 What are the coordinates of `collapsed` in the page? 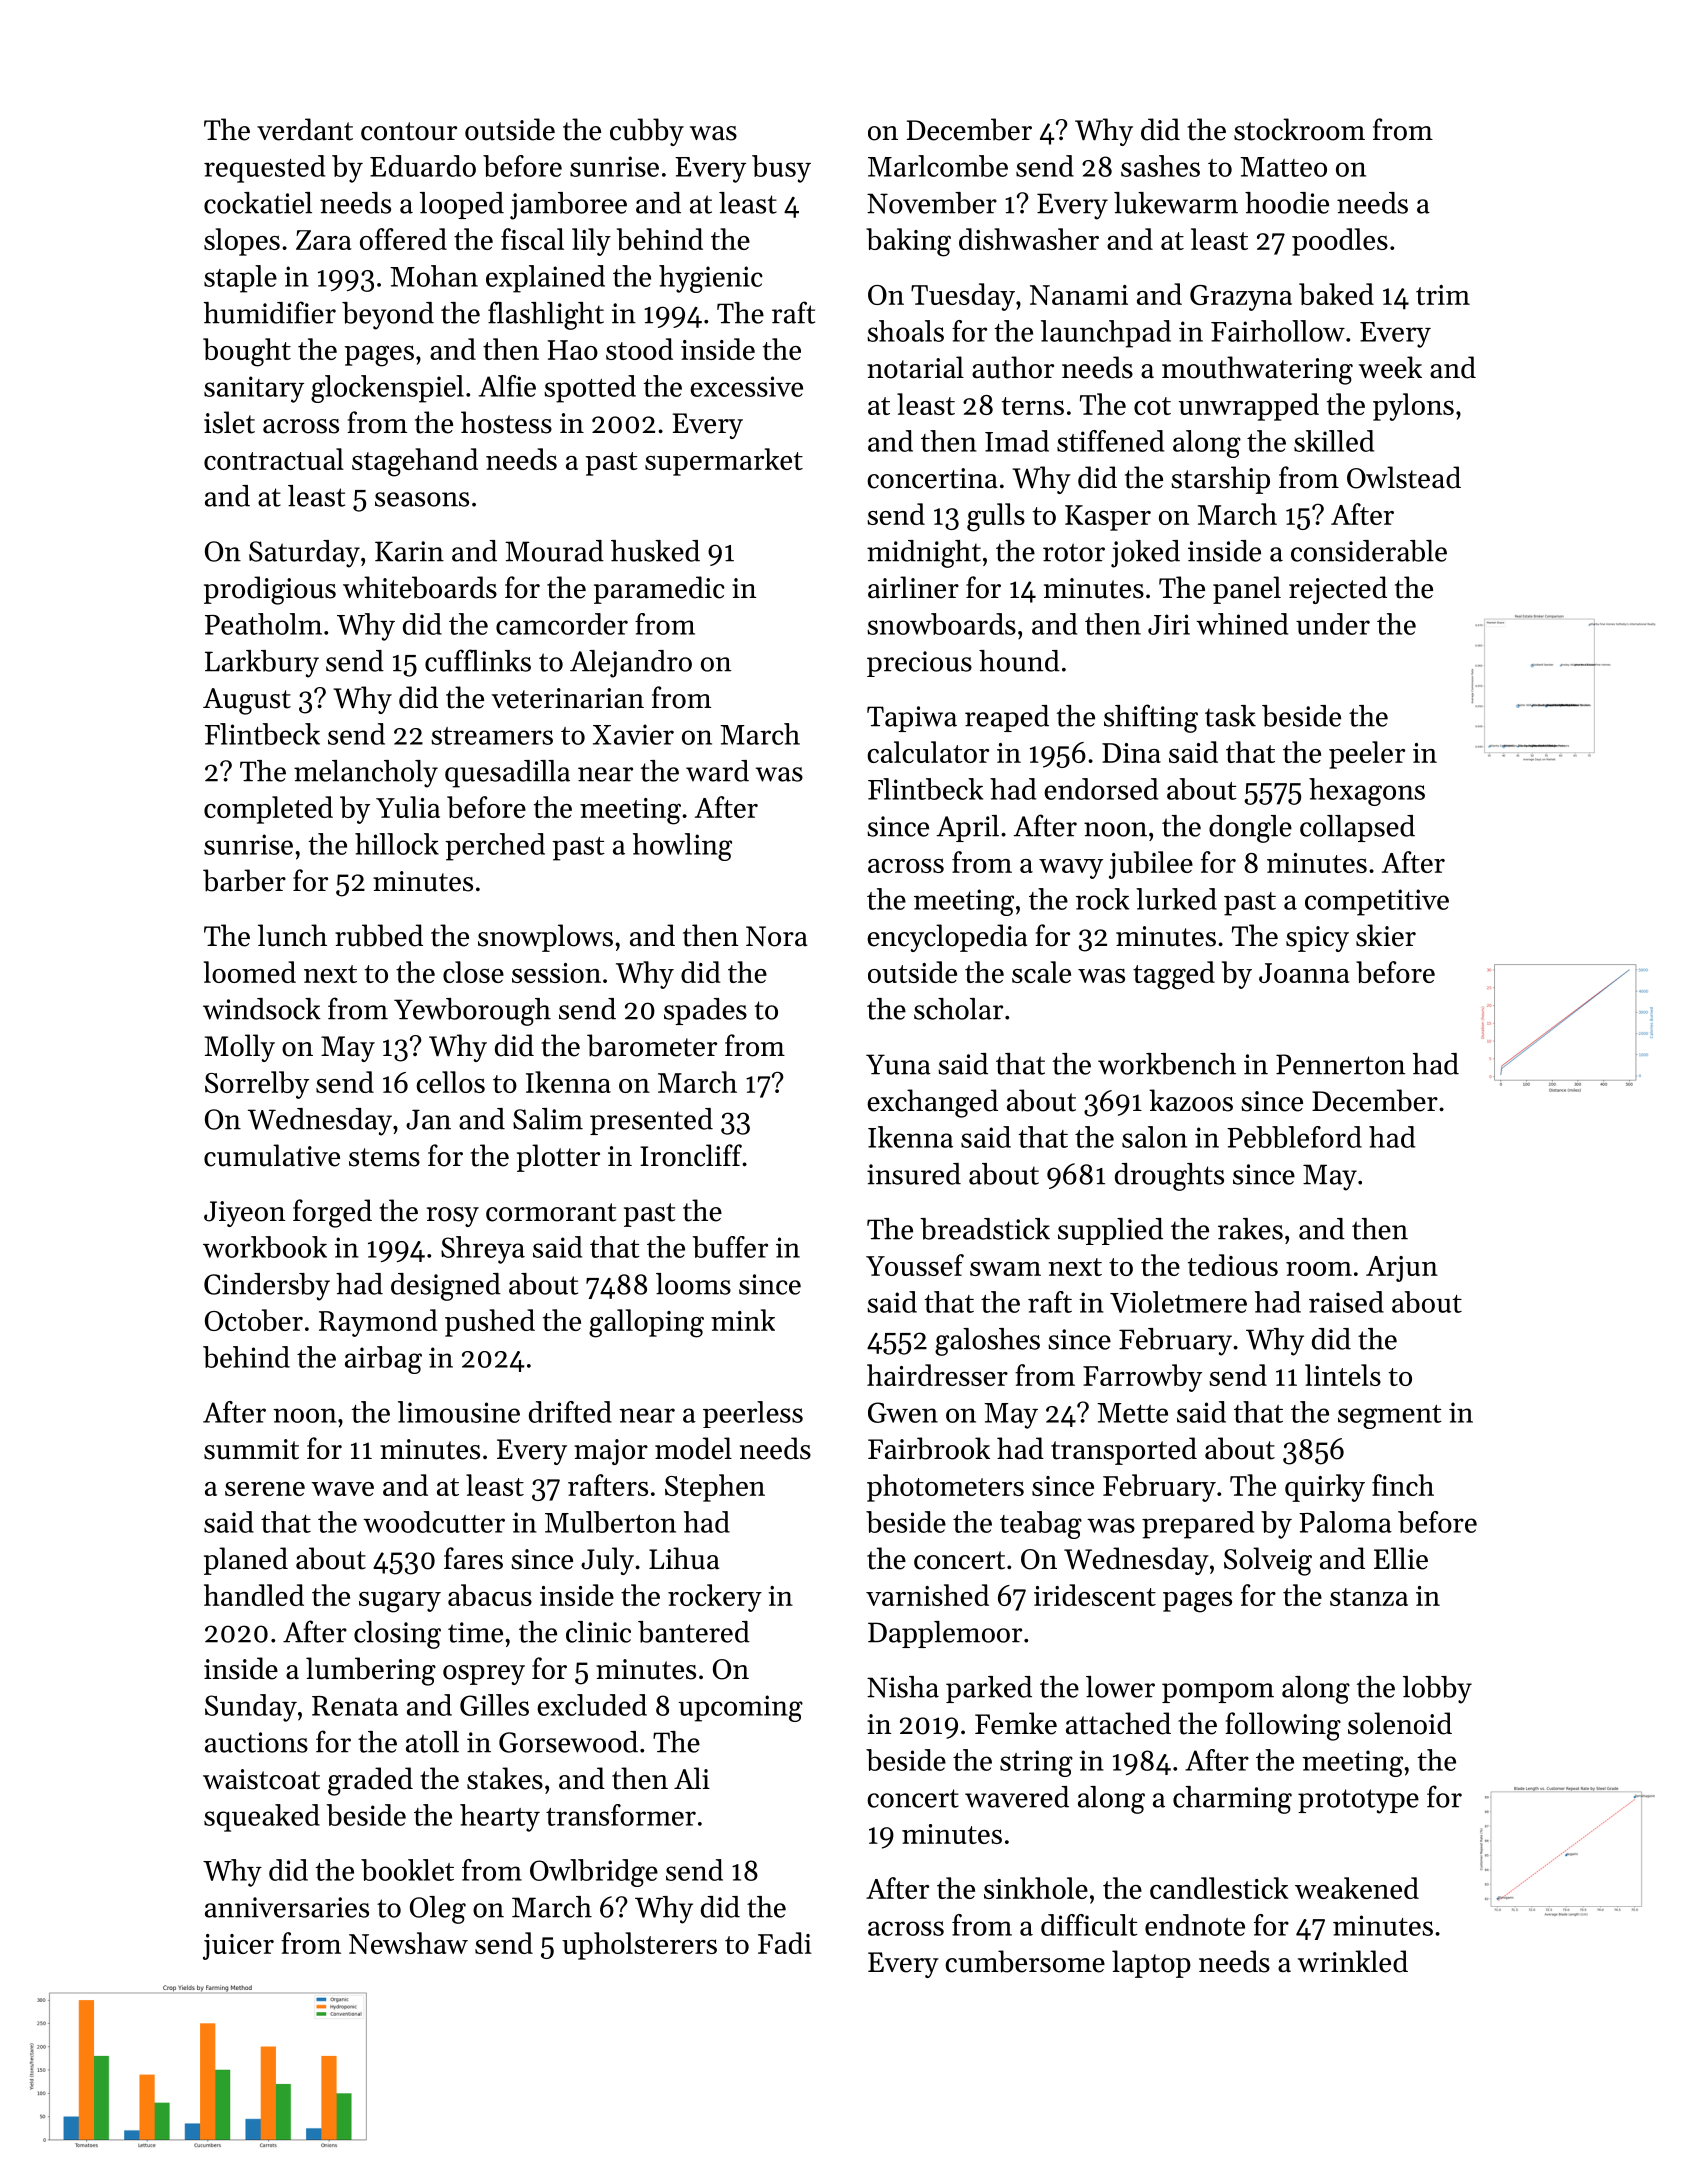 It's located at (1357, 828).
